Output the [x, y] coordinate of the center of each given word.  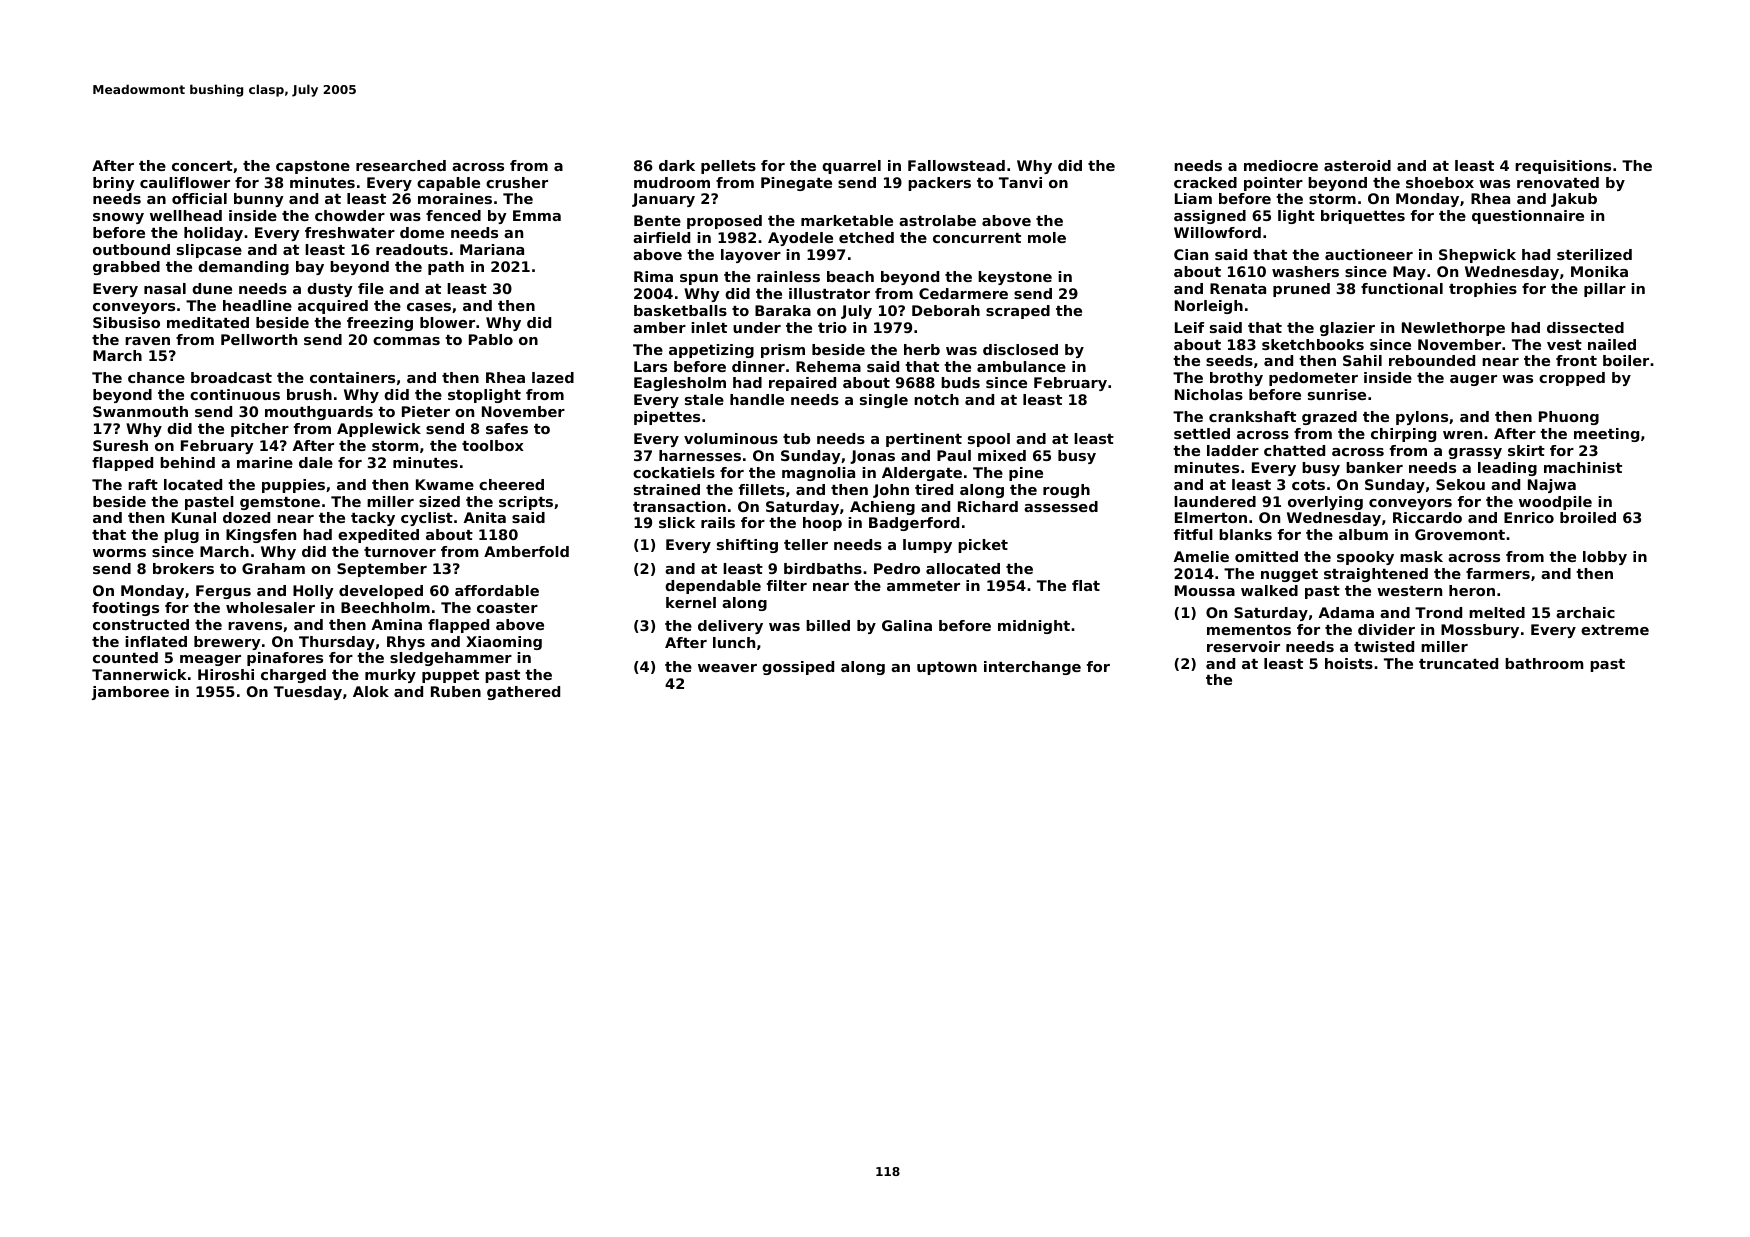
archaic [1585, 612]
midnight [1034, 627]
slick [677, 522]
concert [202, 166]
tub [796, 438]
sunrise [1337, 394]
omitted [1266, 556]
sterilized [1594, 254]
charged [293, 676]
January [663, 200]
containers [352, 377]
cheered [511, 484]
